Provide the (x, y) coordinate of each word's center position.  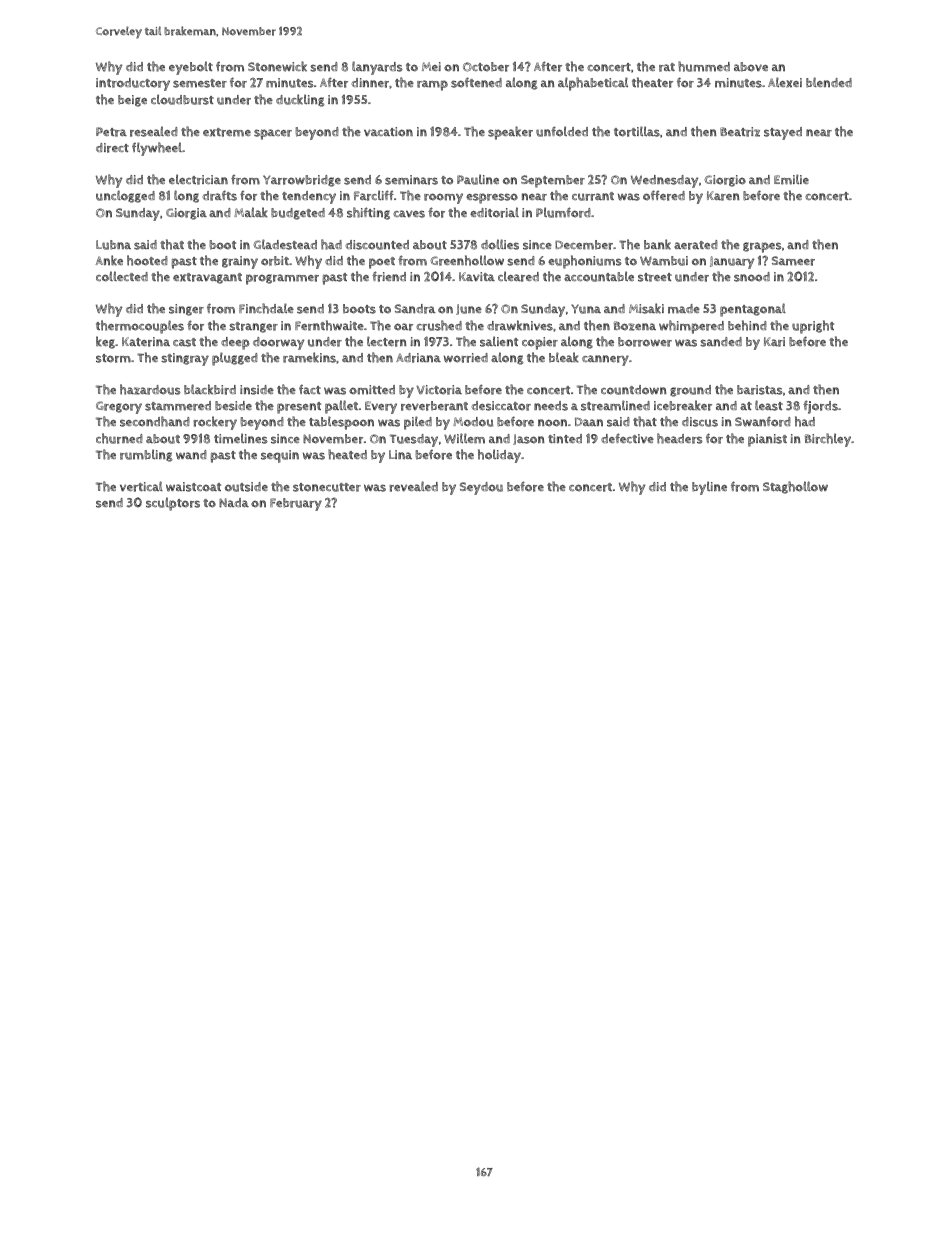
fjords (820, 407)
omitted (372, 390)
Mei (431, 66)
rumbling (146, 455)
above (751, 67)
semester (200, 83)
